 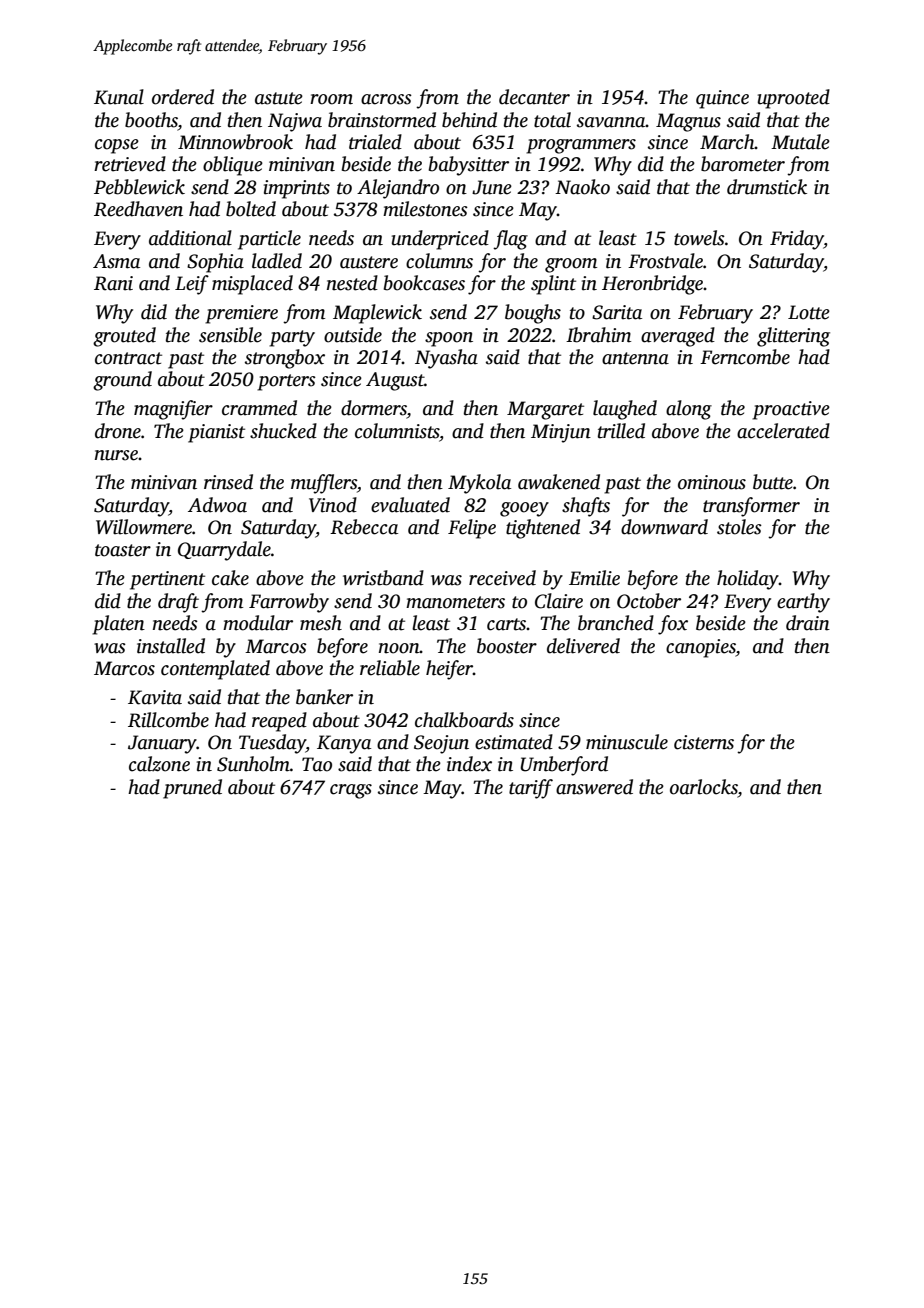 What do you see at coordinates (748, 580) in the screenshot?
I see `holiday` at bounding box center [748, 580].
